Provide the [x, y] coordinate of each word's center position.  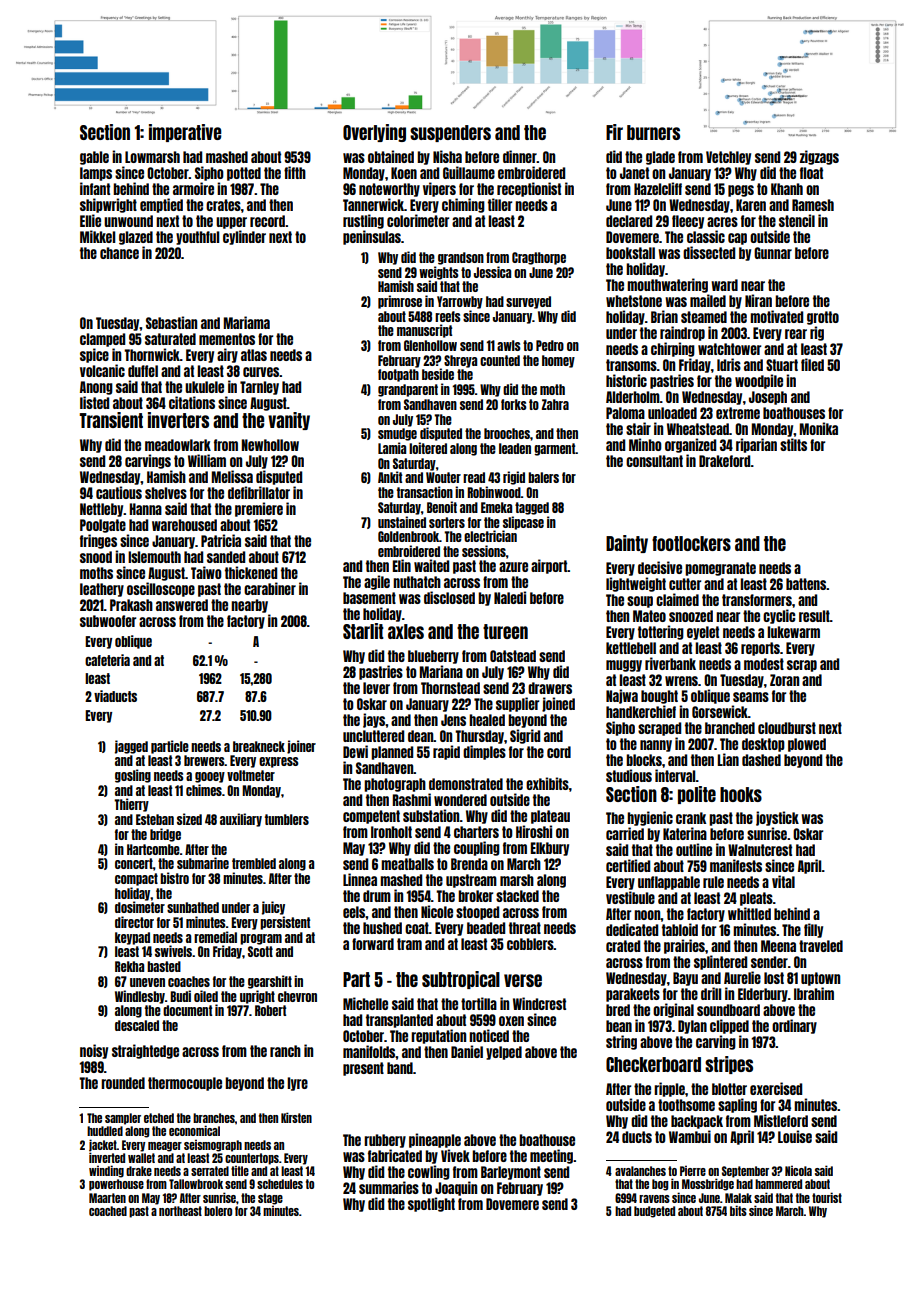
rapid [446, 752]
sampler [123, 1119]
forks [514, 404]
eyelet [703, 633]
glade [660, 158]
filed [812, 364]
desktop [763, 745]
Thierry [131, 805]
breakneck [259, 746]
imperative [185, 133]
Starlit [363, 631]
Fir [614, 132]
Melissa [232, 476]
